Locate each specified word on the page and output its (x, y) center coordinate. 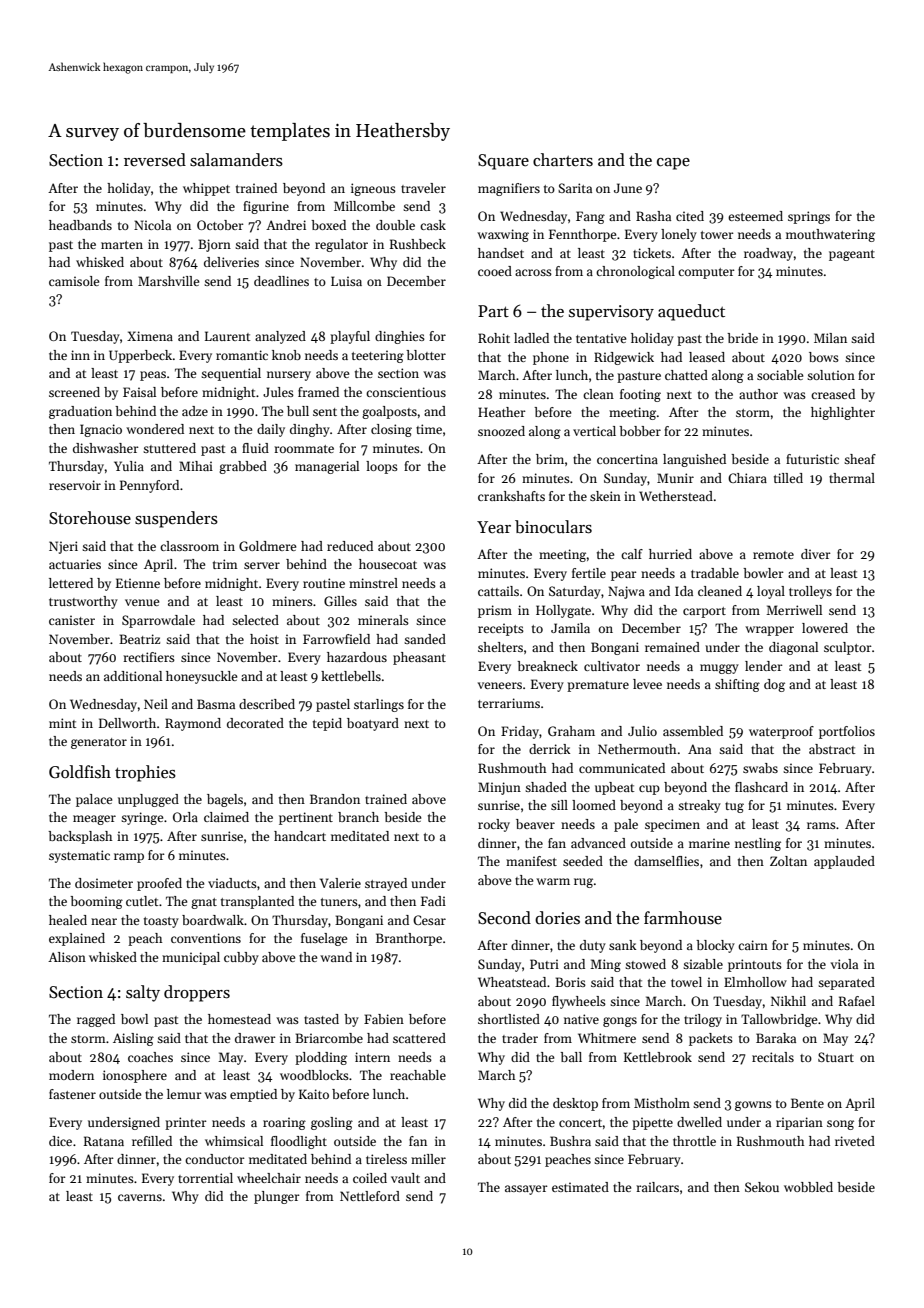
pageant (852, 255)
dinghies (400, 337)
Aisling (133, 1039)
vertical (594, 431)
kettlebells (351, 676)
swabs (760, 768)
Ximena (150, 336)
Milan (830, 338)
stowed (645, 964)
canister (72, 620)
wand (336, 957)
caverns (140, 1197)
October (220, 225)
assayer (526, 1190)
